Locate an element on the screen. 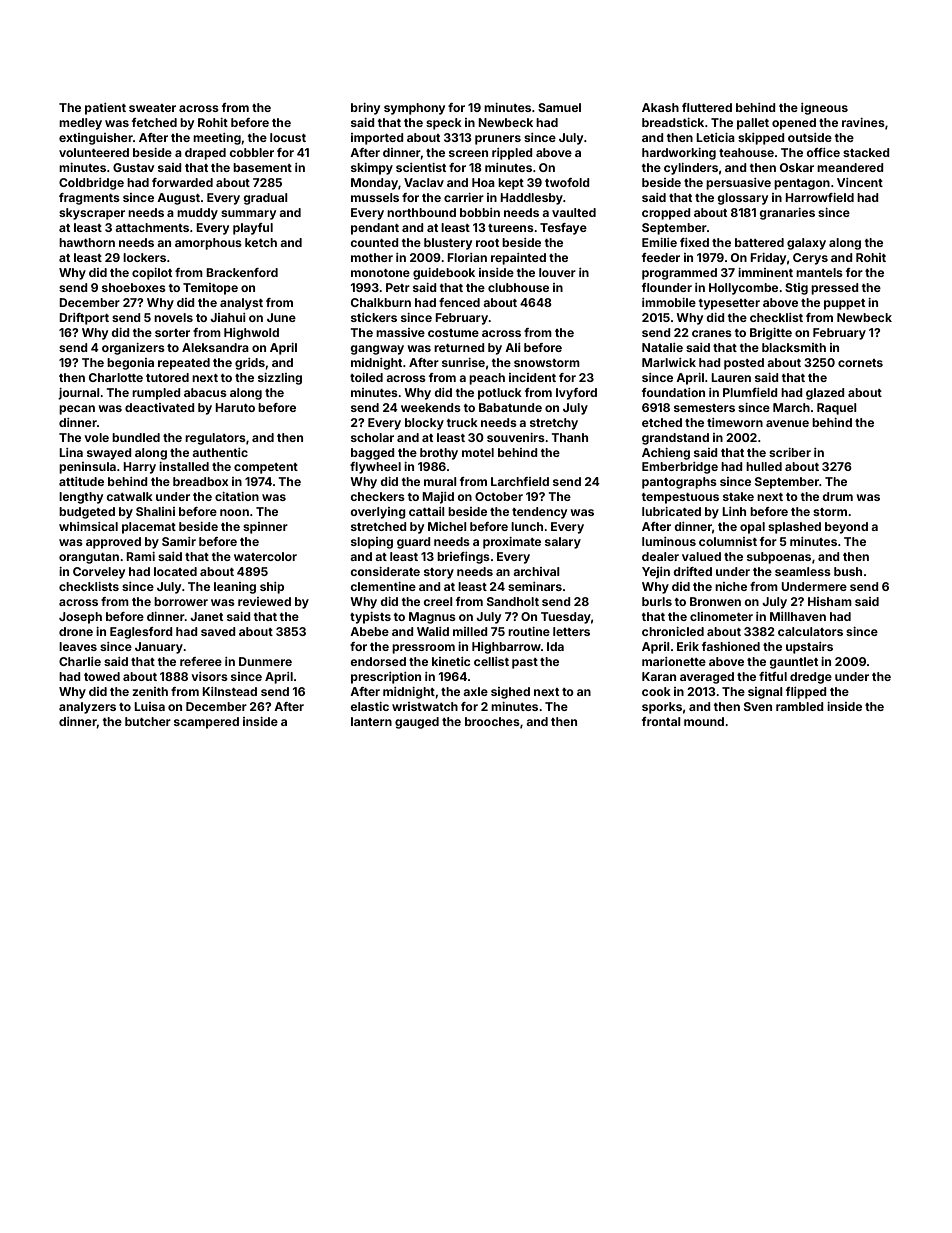 This screenshot has height=1233, width=952. patient is located at coordinates (105, 109).
